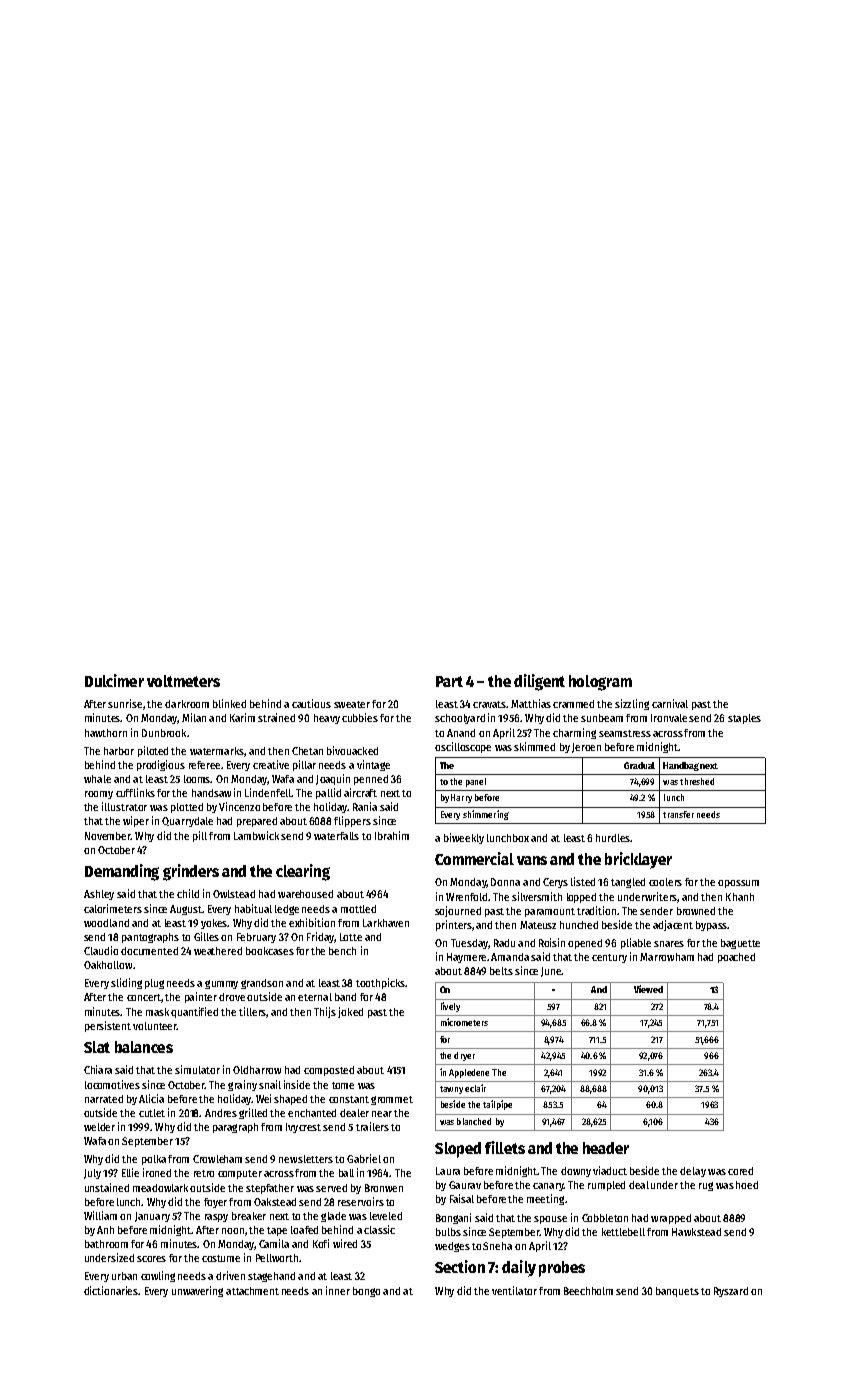 This screenshot has width=849, height=1400. What do you see at coordinates (386, 1216) in the screenshot?
I see `leveled` at bounding box center [386, 1216].
